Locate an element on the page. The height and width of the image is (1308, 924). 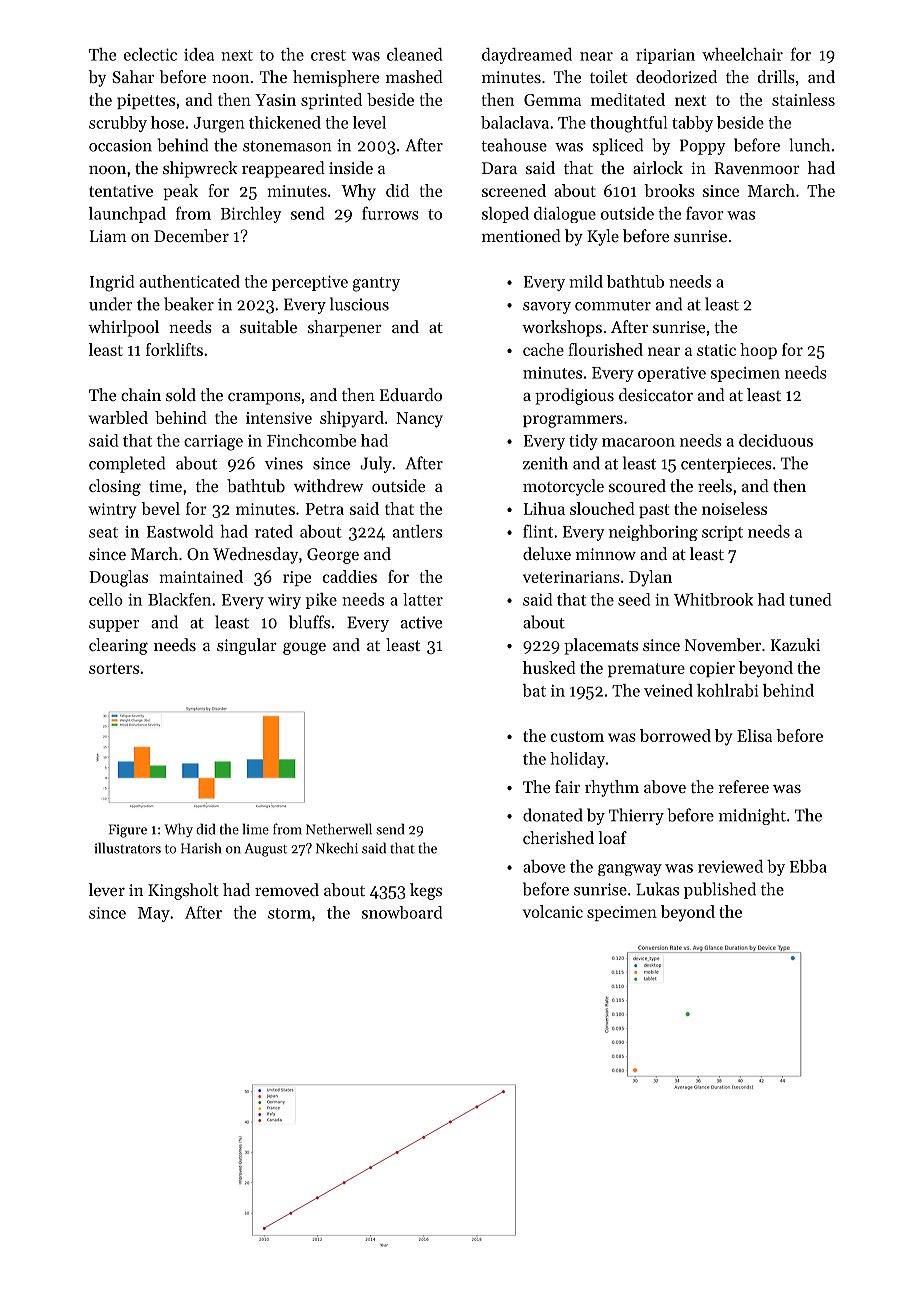
seat is located at coordinates (103, 532).
